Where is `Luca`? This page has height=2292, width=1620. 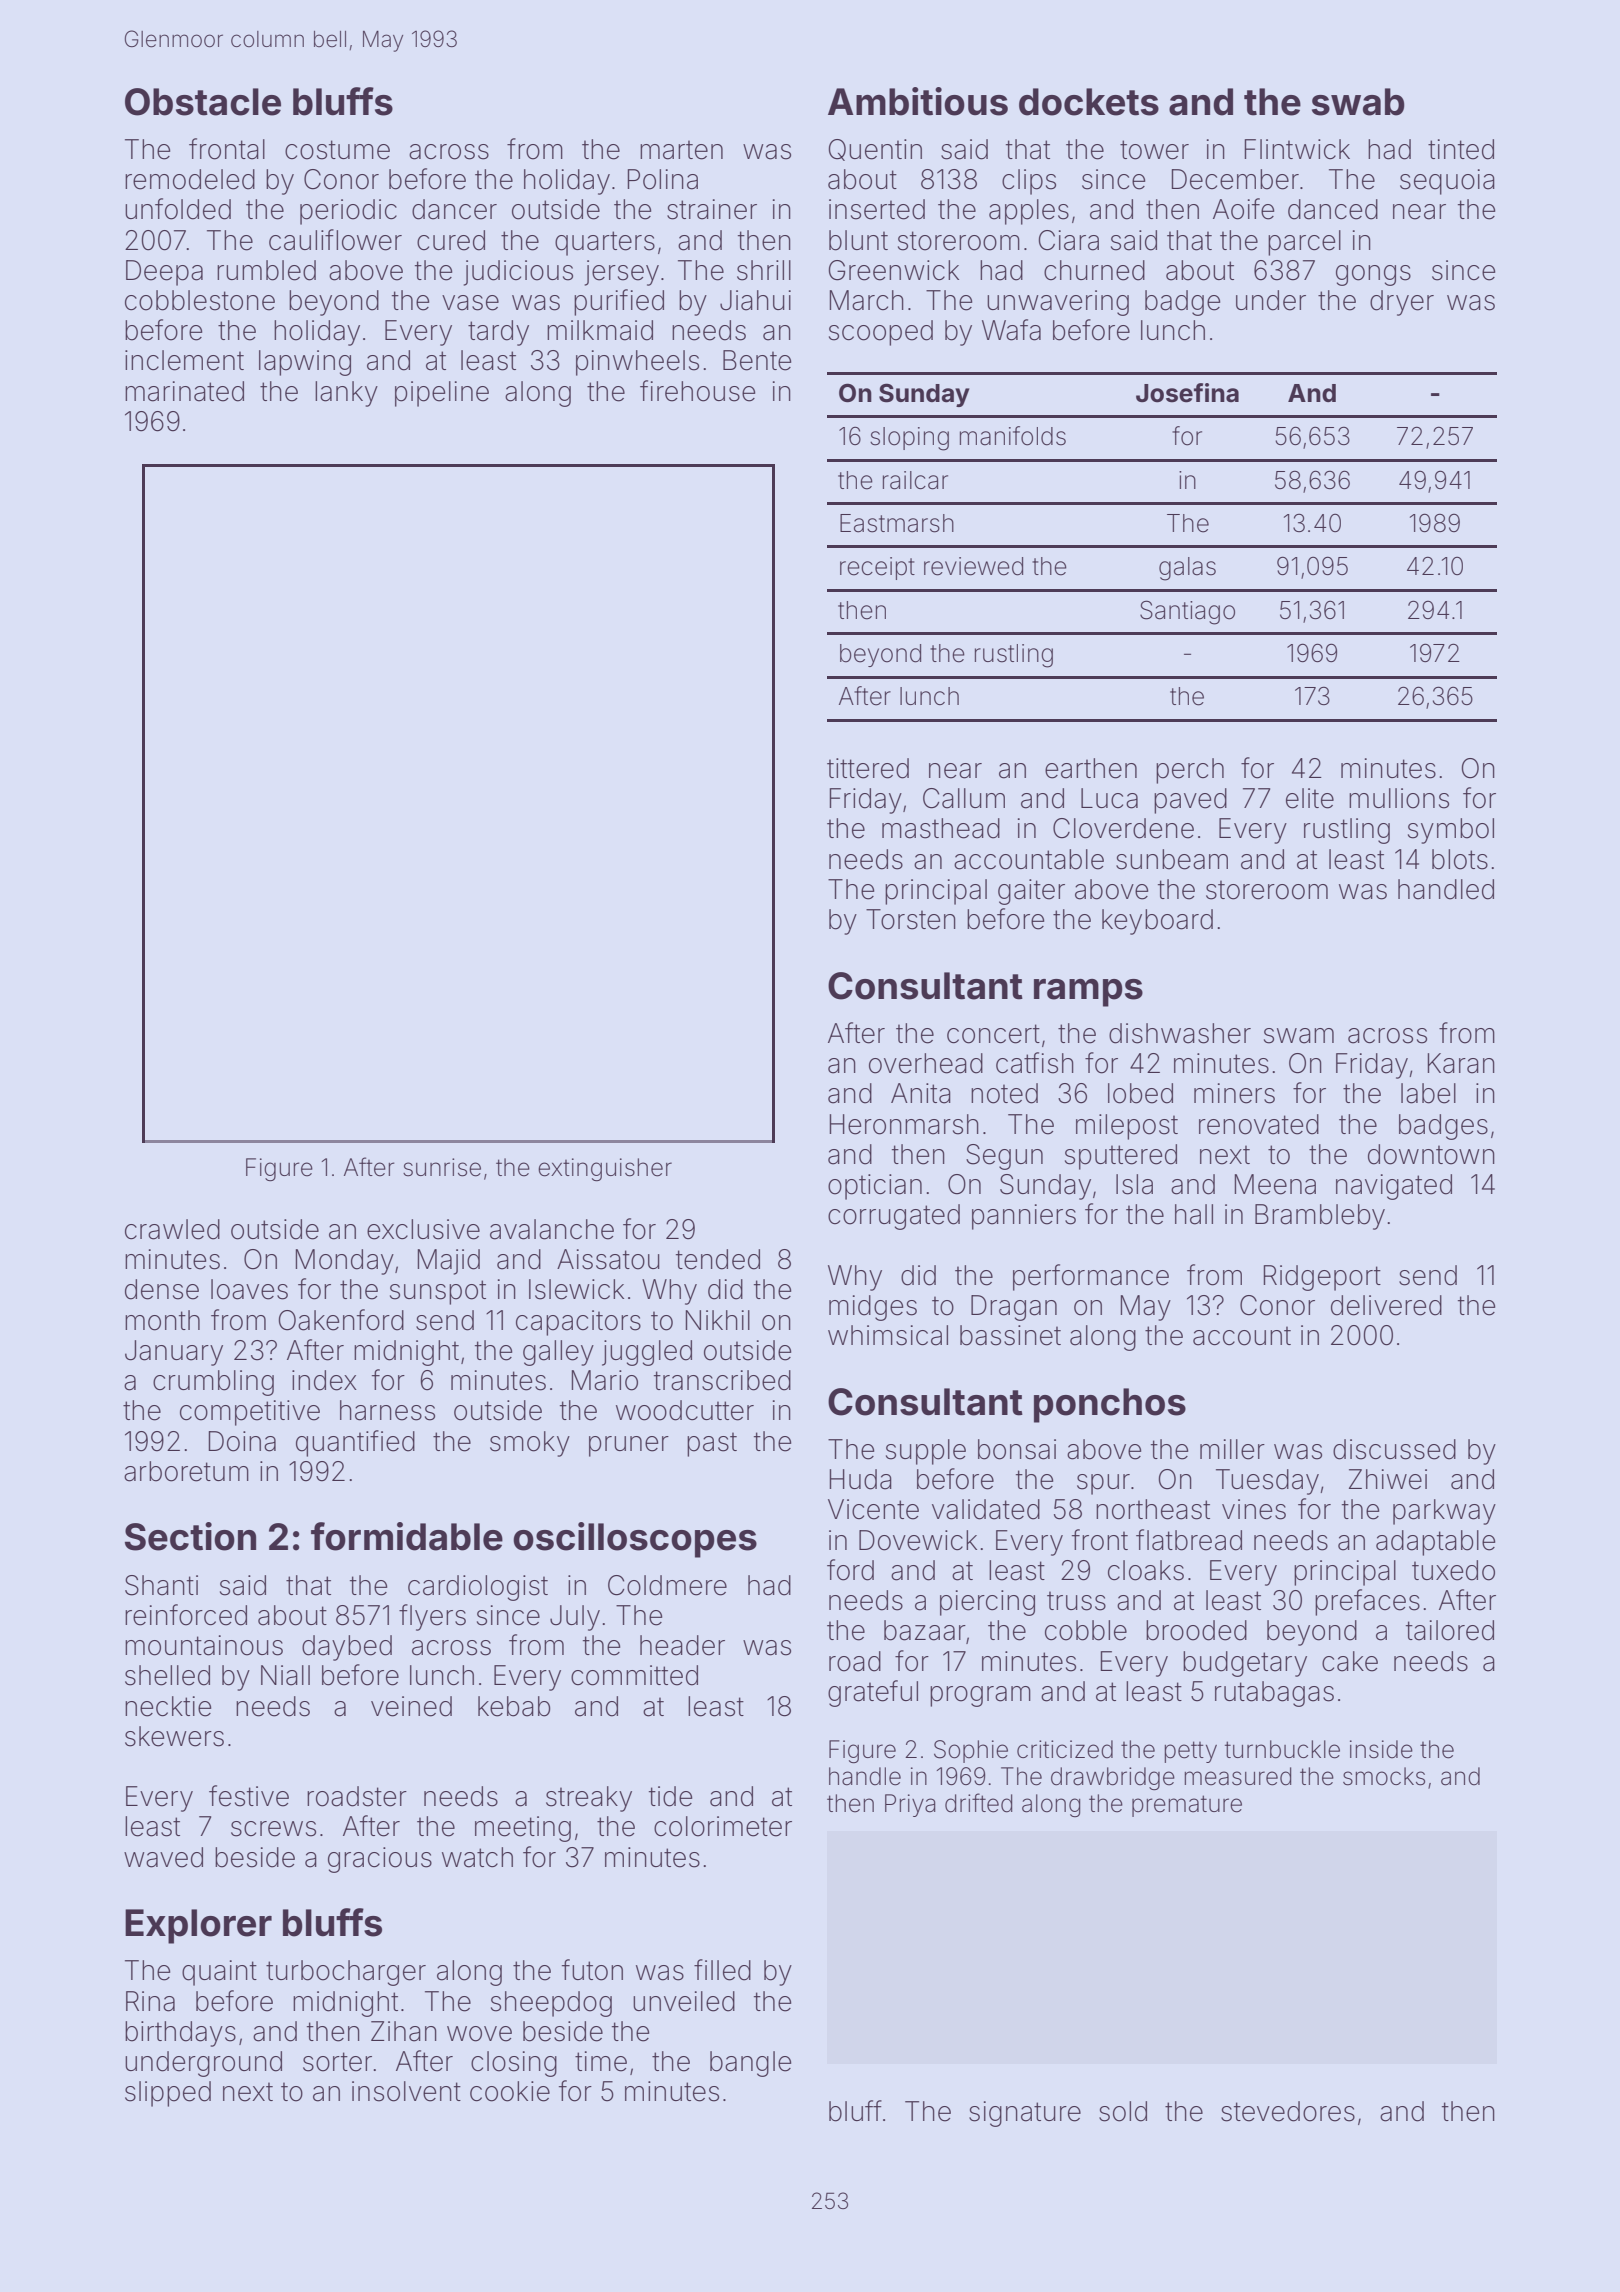
Luca is located at coordinates (1109, 798).
